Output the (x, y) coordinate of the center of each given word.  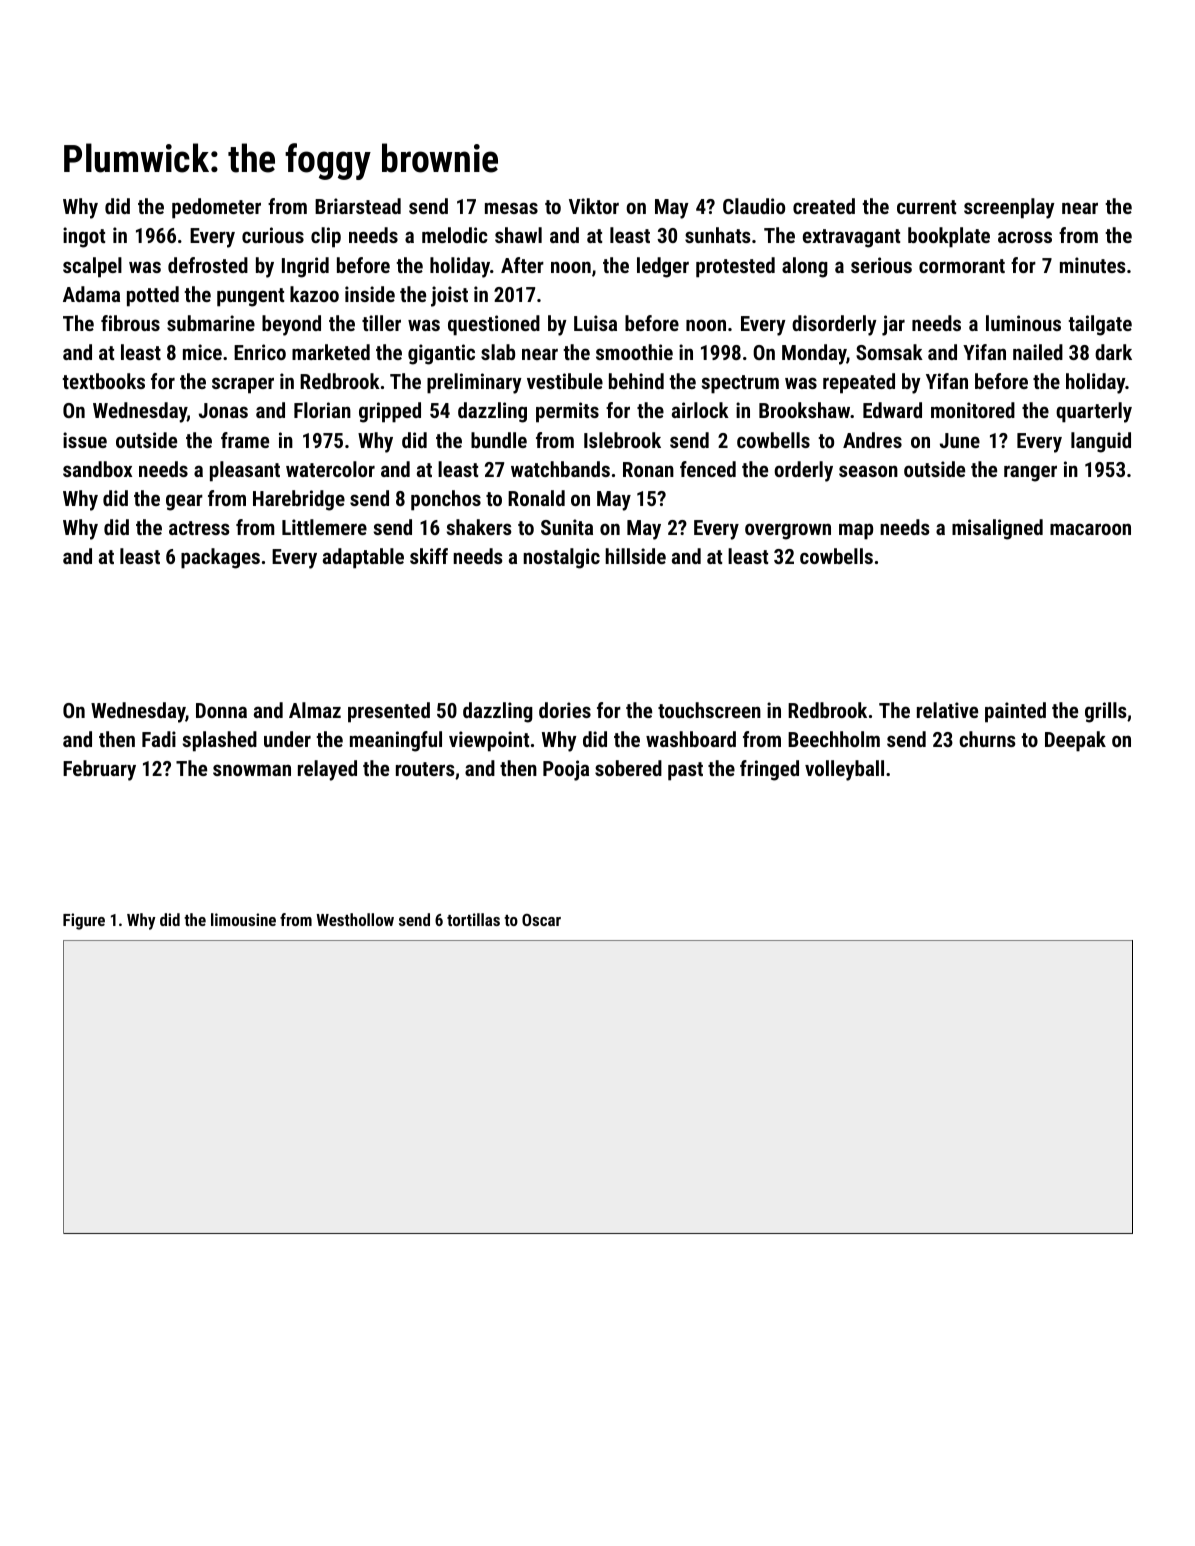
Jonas (223, 410)
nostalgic (561, 558)
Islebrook (622, 440)
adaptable (363, 558)
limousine (243, 919)
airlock (700, 410)
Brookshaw (804, 410)
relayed (327, 770)
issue (85, 440)
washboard (691, 739)
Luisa (595, 323)
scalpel (92, 267)
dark (1113, 352)
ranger (1030, 473)
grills (1105, 712)
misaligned (997, 529)
